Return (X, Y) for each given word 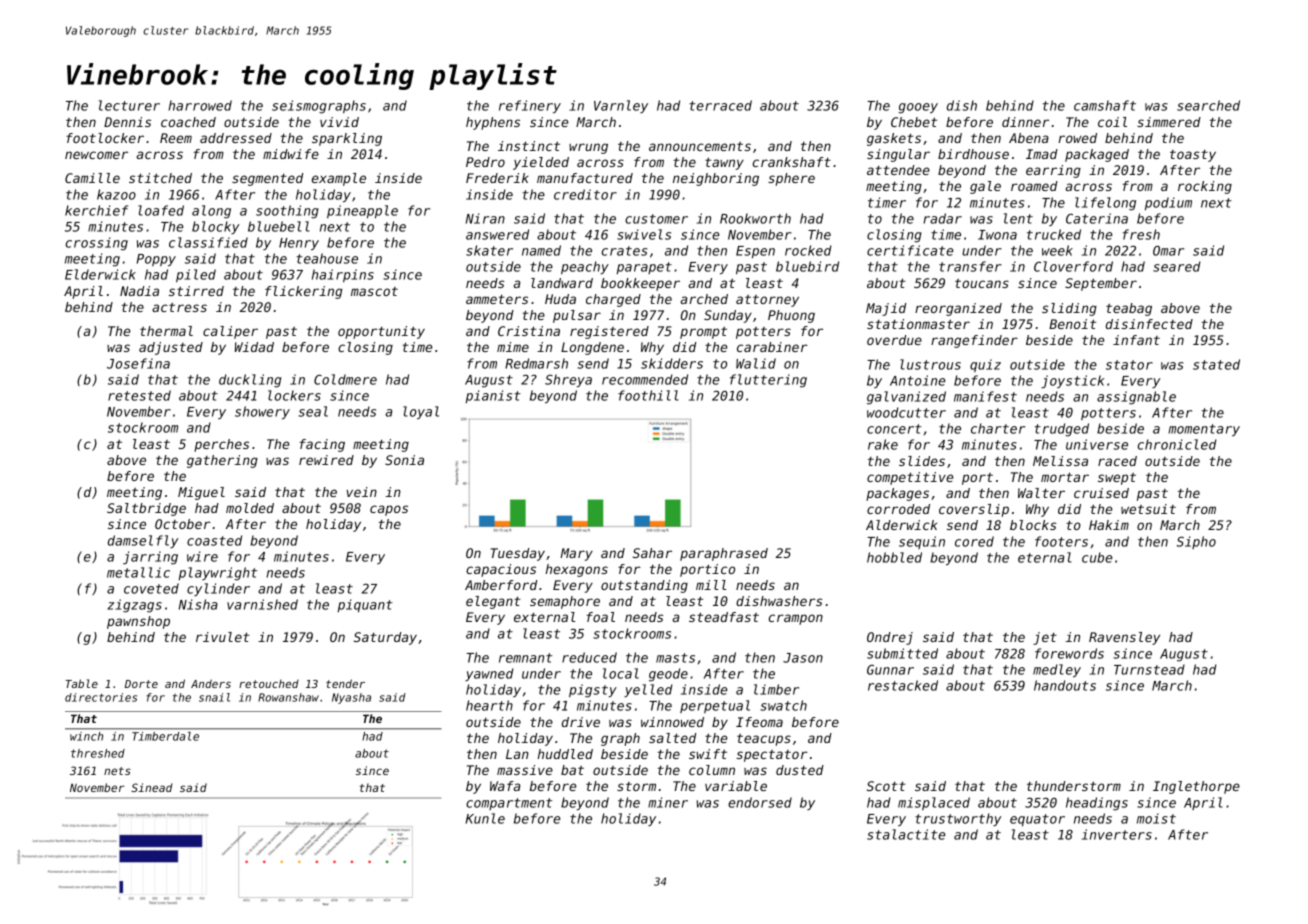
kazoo (116, 194)
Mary (576, 554)
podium (1168, 203)
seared (1177, 266)
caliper (230, 332)
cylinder (218, 589)
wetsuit (1148, 509)
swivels (644, 234)
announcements (700, 146)
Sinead (151, 787)
